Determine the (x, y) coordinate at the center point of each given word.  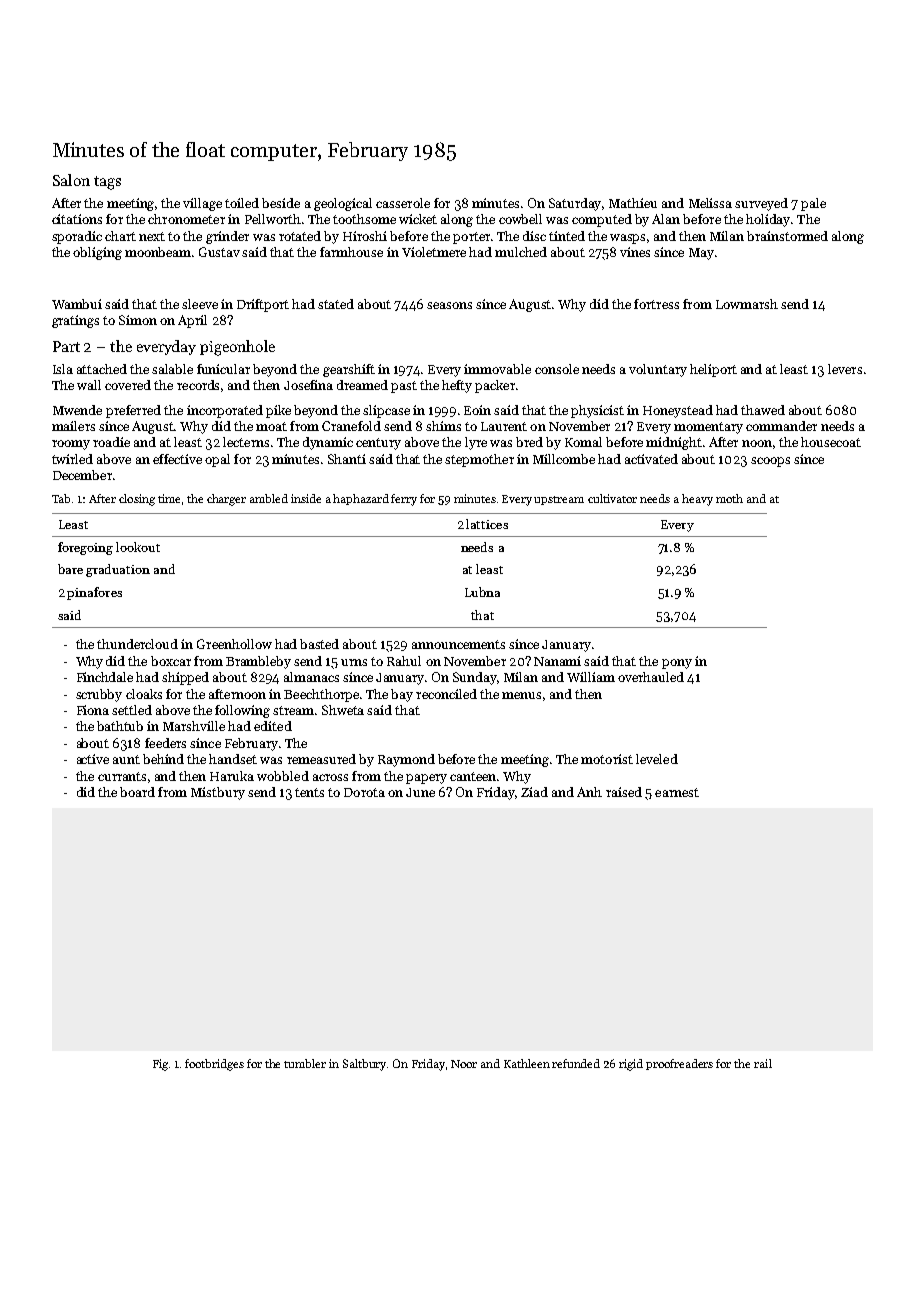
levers (845, 369)
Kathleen (527, 1063)
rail (763, 1063)
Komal (583, 442)
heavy (697, 500)
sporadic (77, 237)
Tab (61, 498)
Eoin (477, 410)
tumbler (305, 1063)
